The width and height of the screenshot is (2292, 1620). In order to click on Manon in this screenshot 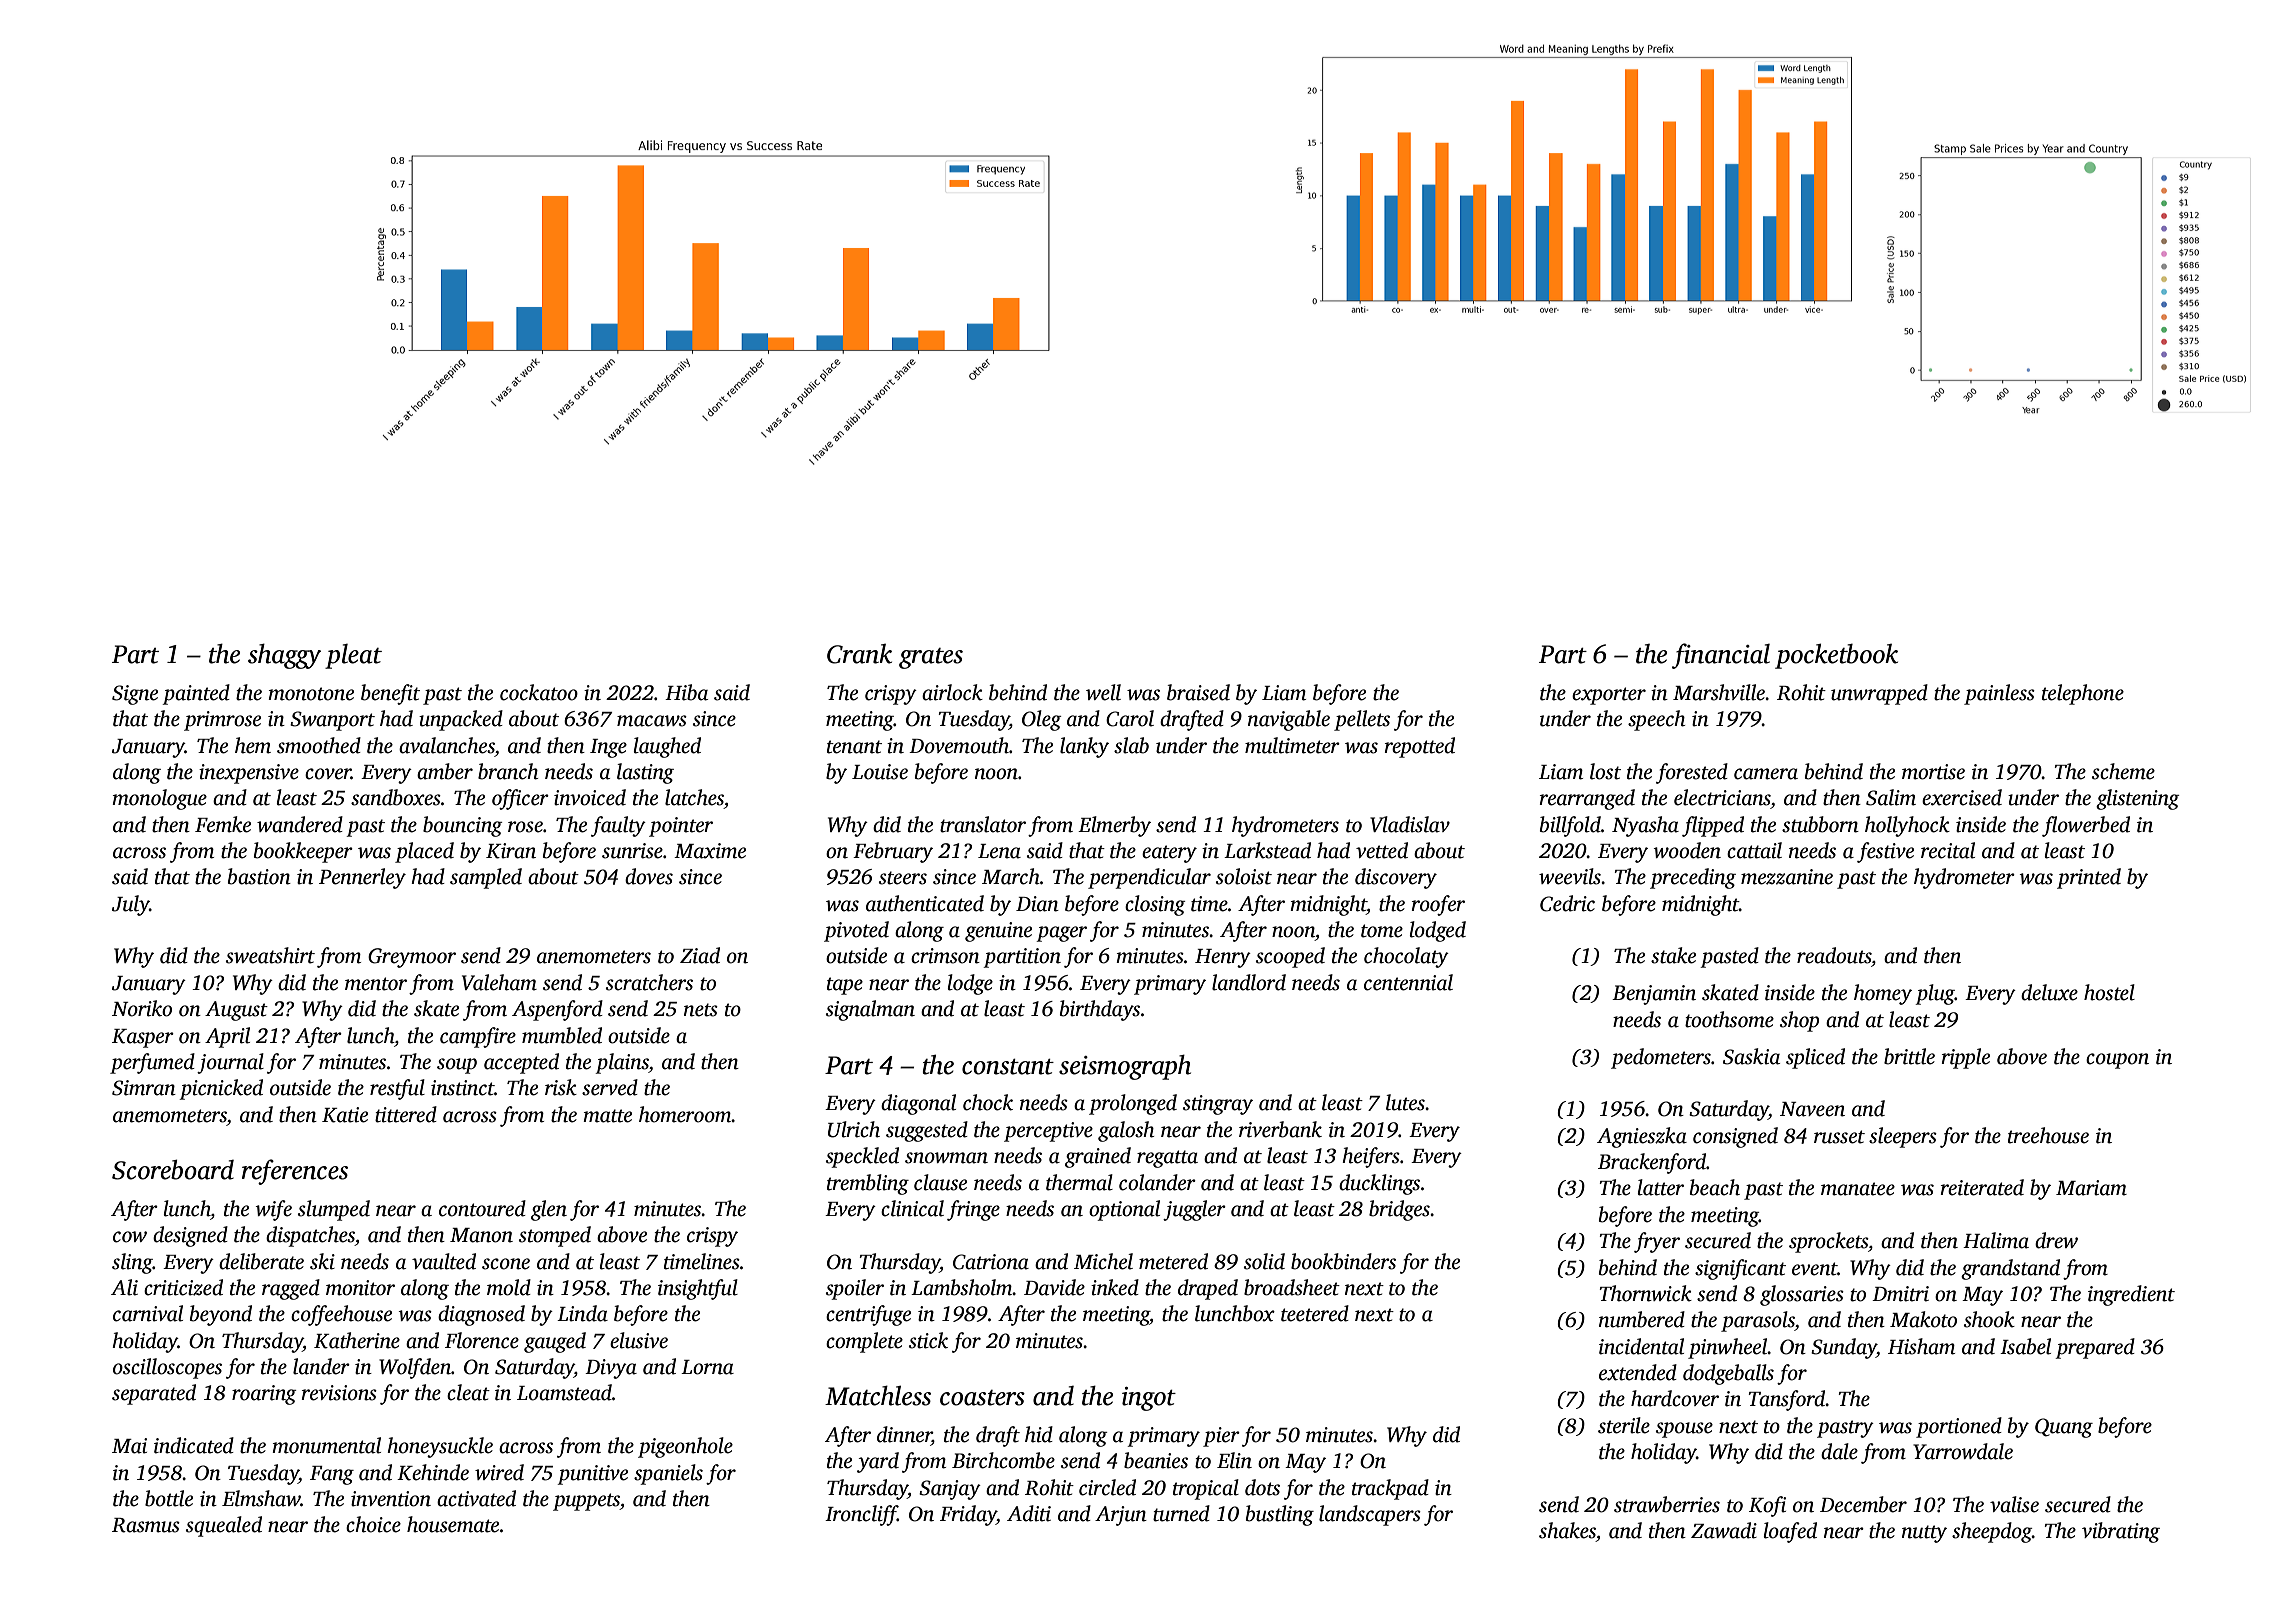, I will do `click(481, 1235)`.
